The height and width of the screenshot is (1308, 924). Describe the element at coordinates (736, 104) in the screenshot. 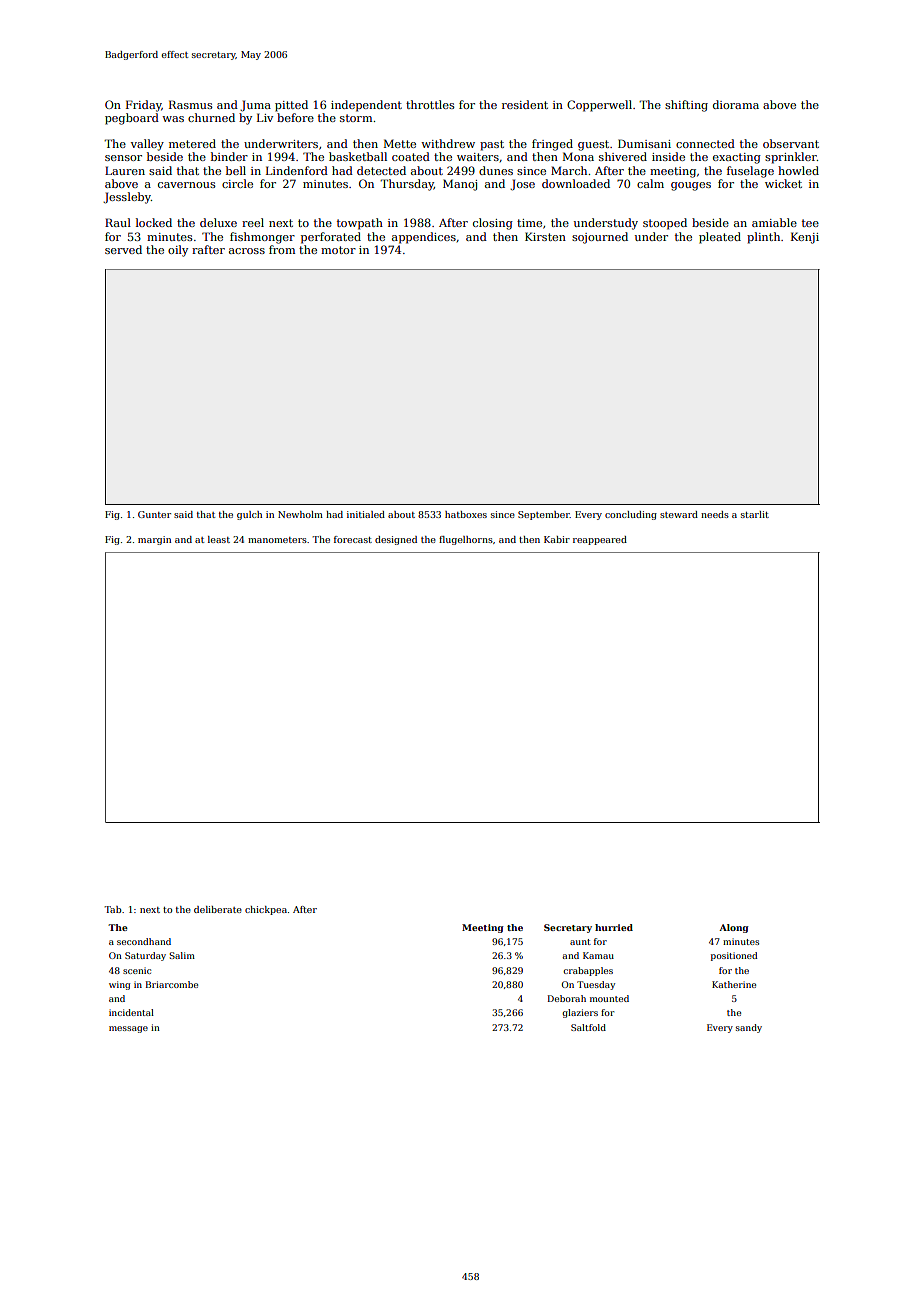

I see `diorama` at that location.
